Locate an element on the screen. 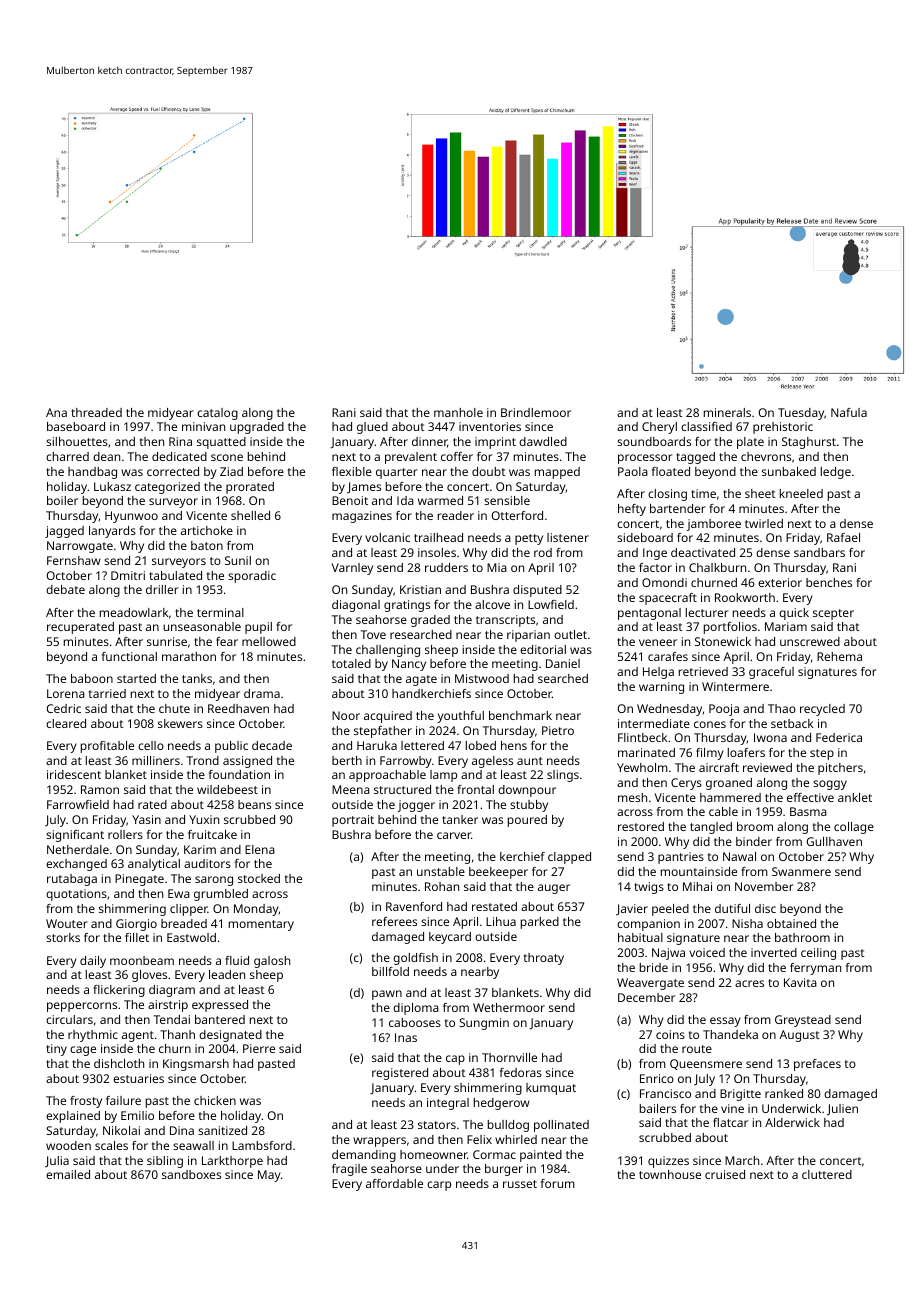  sandboxes is located at coordinates (191, 1174).
